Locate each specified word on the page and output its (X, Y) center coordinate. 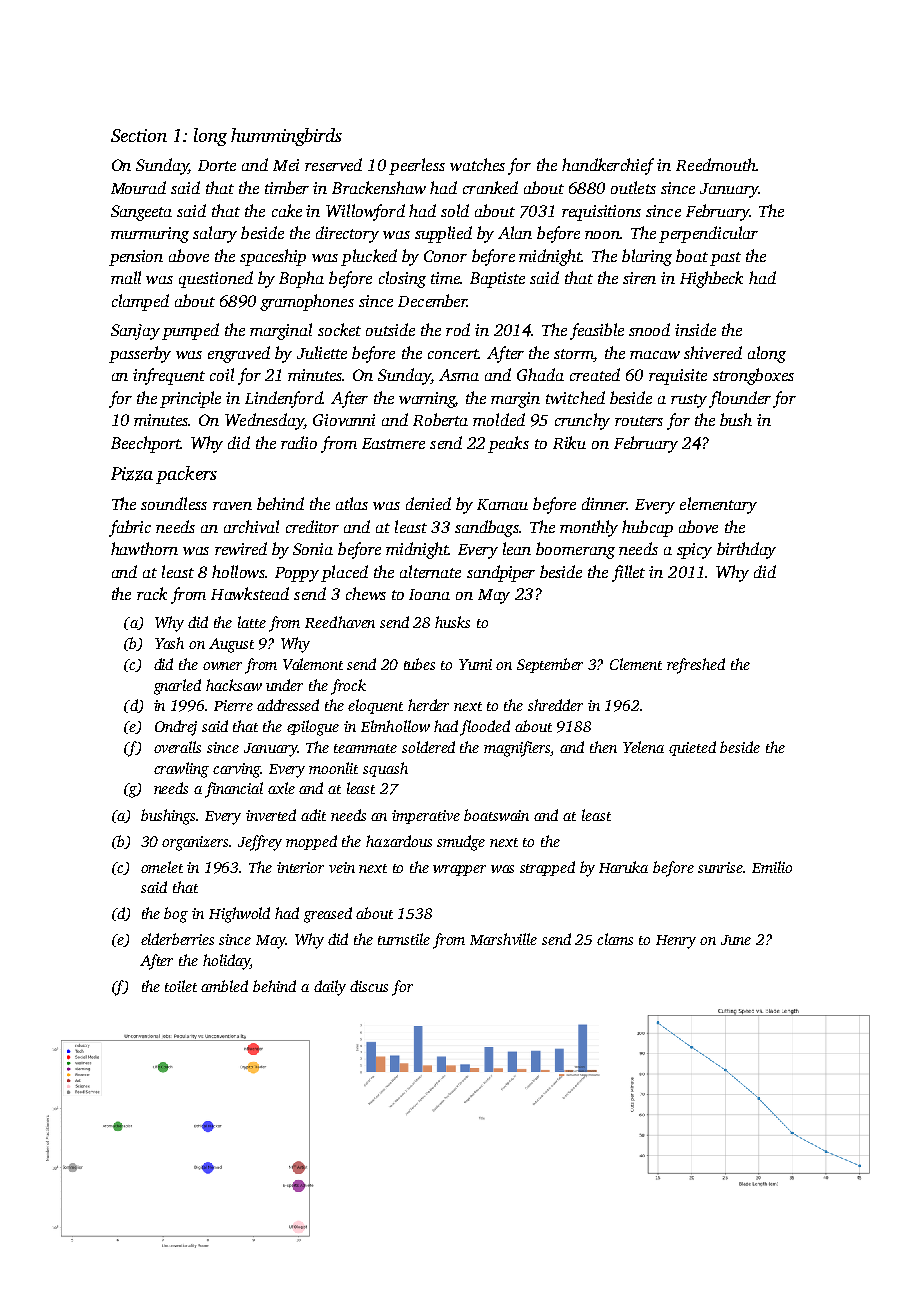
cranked (490, 187)
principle (190, 399)
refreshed (696, 666)
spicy (694, 551)
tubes (419, 664)
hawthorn (144, 548)
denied (428, 503)
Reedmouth (716, 164)
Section (139, 135)
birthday (746, 550)
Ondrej (176, 728)
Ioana (429, 594)
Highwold (239, 915)
